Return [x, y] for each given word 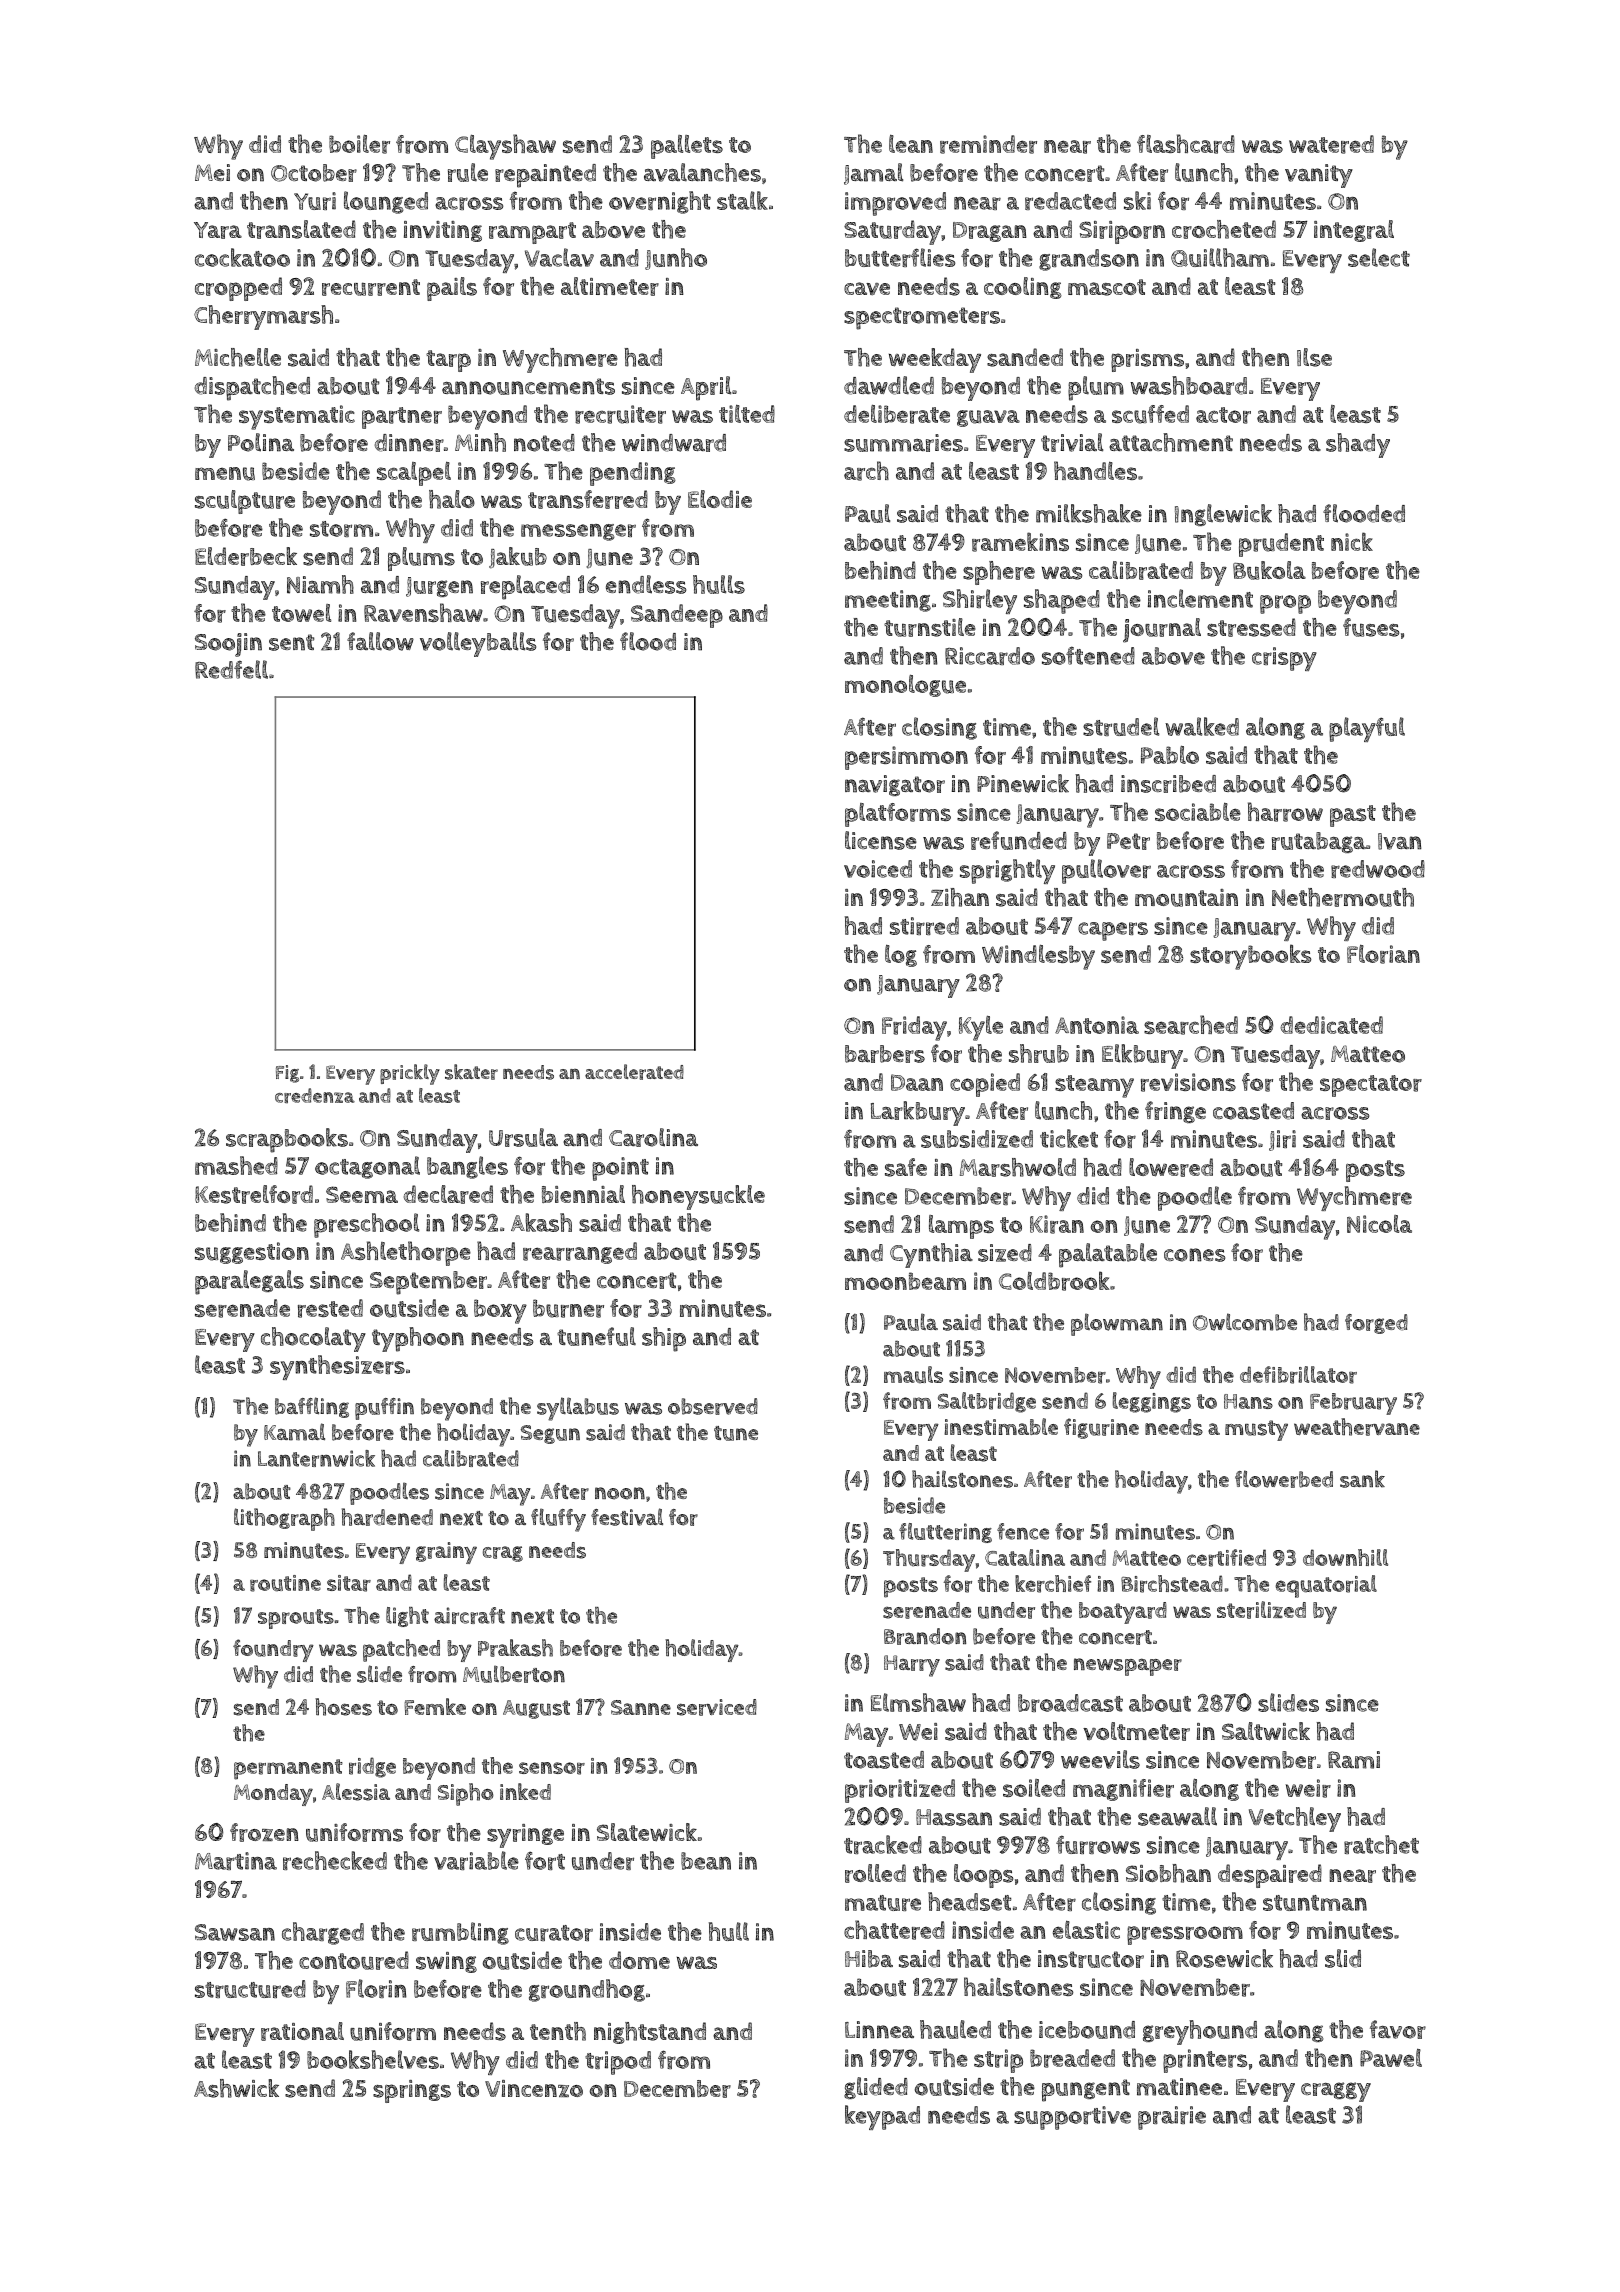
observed [713, 1406]
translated [301, 229]
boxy [500, 1311]
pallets [687, 147]
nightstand [650, 2033]
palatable [1108, 1255]
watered [1331, 144]
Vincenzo [534, 2088]
